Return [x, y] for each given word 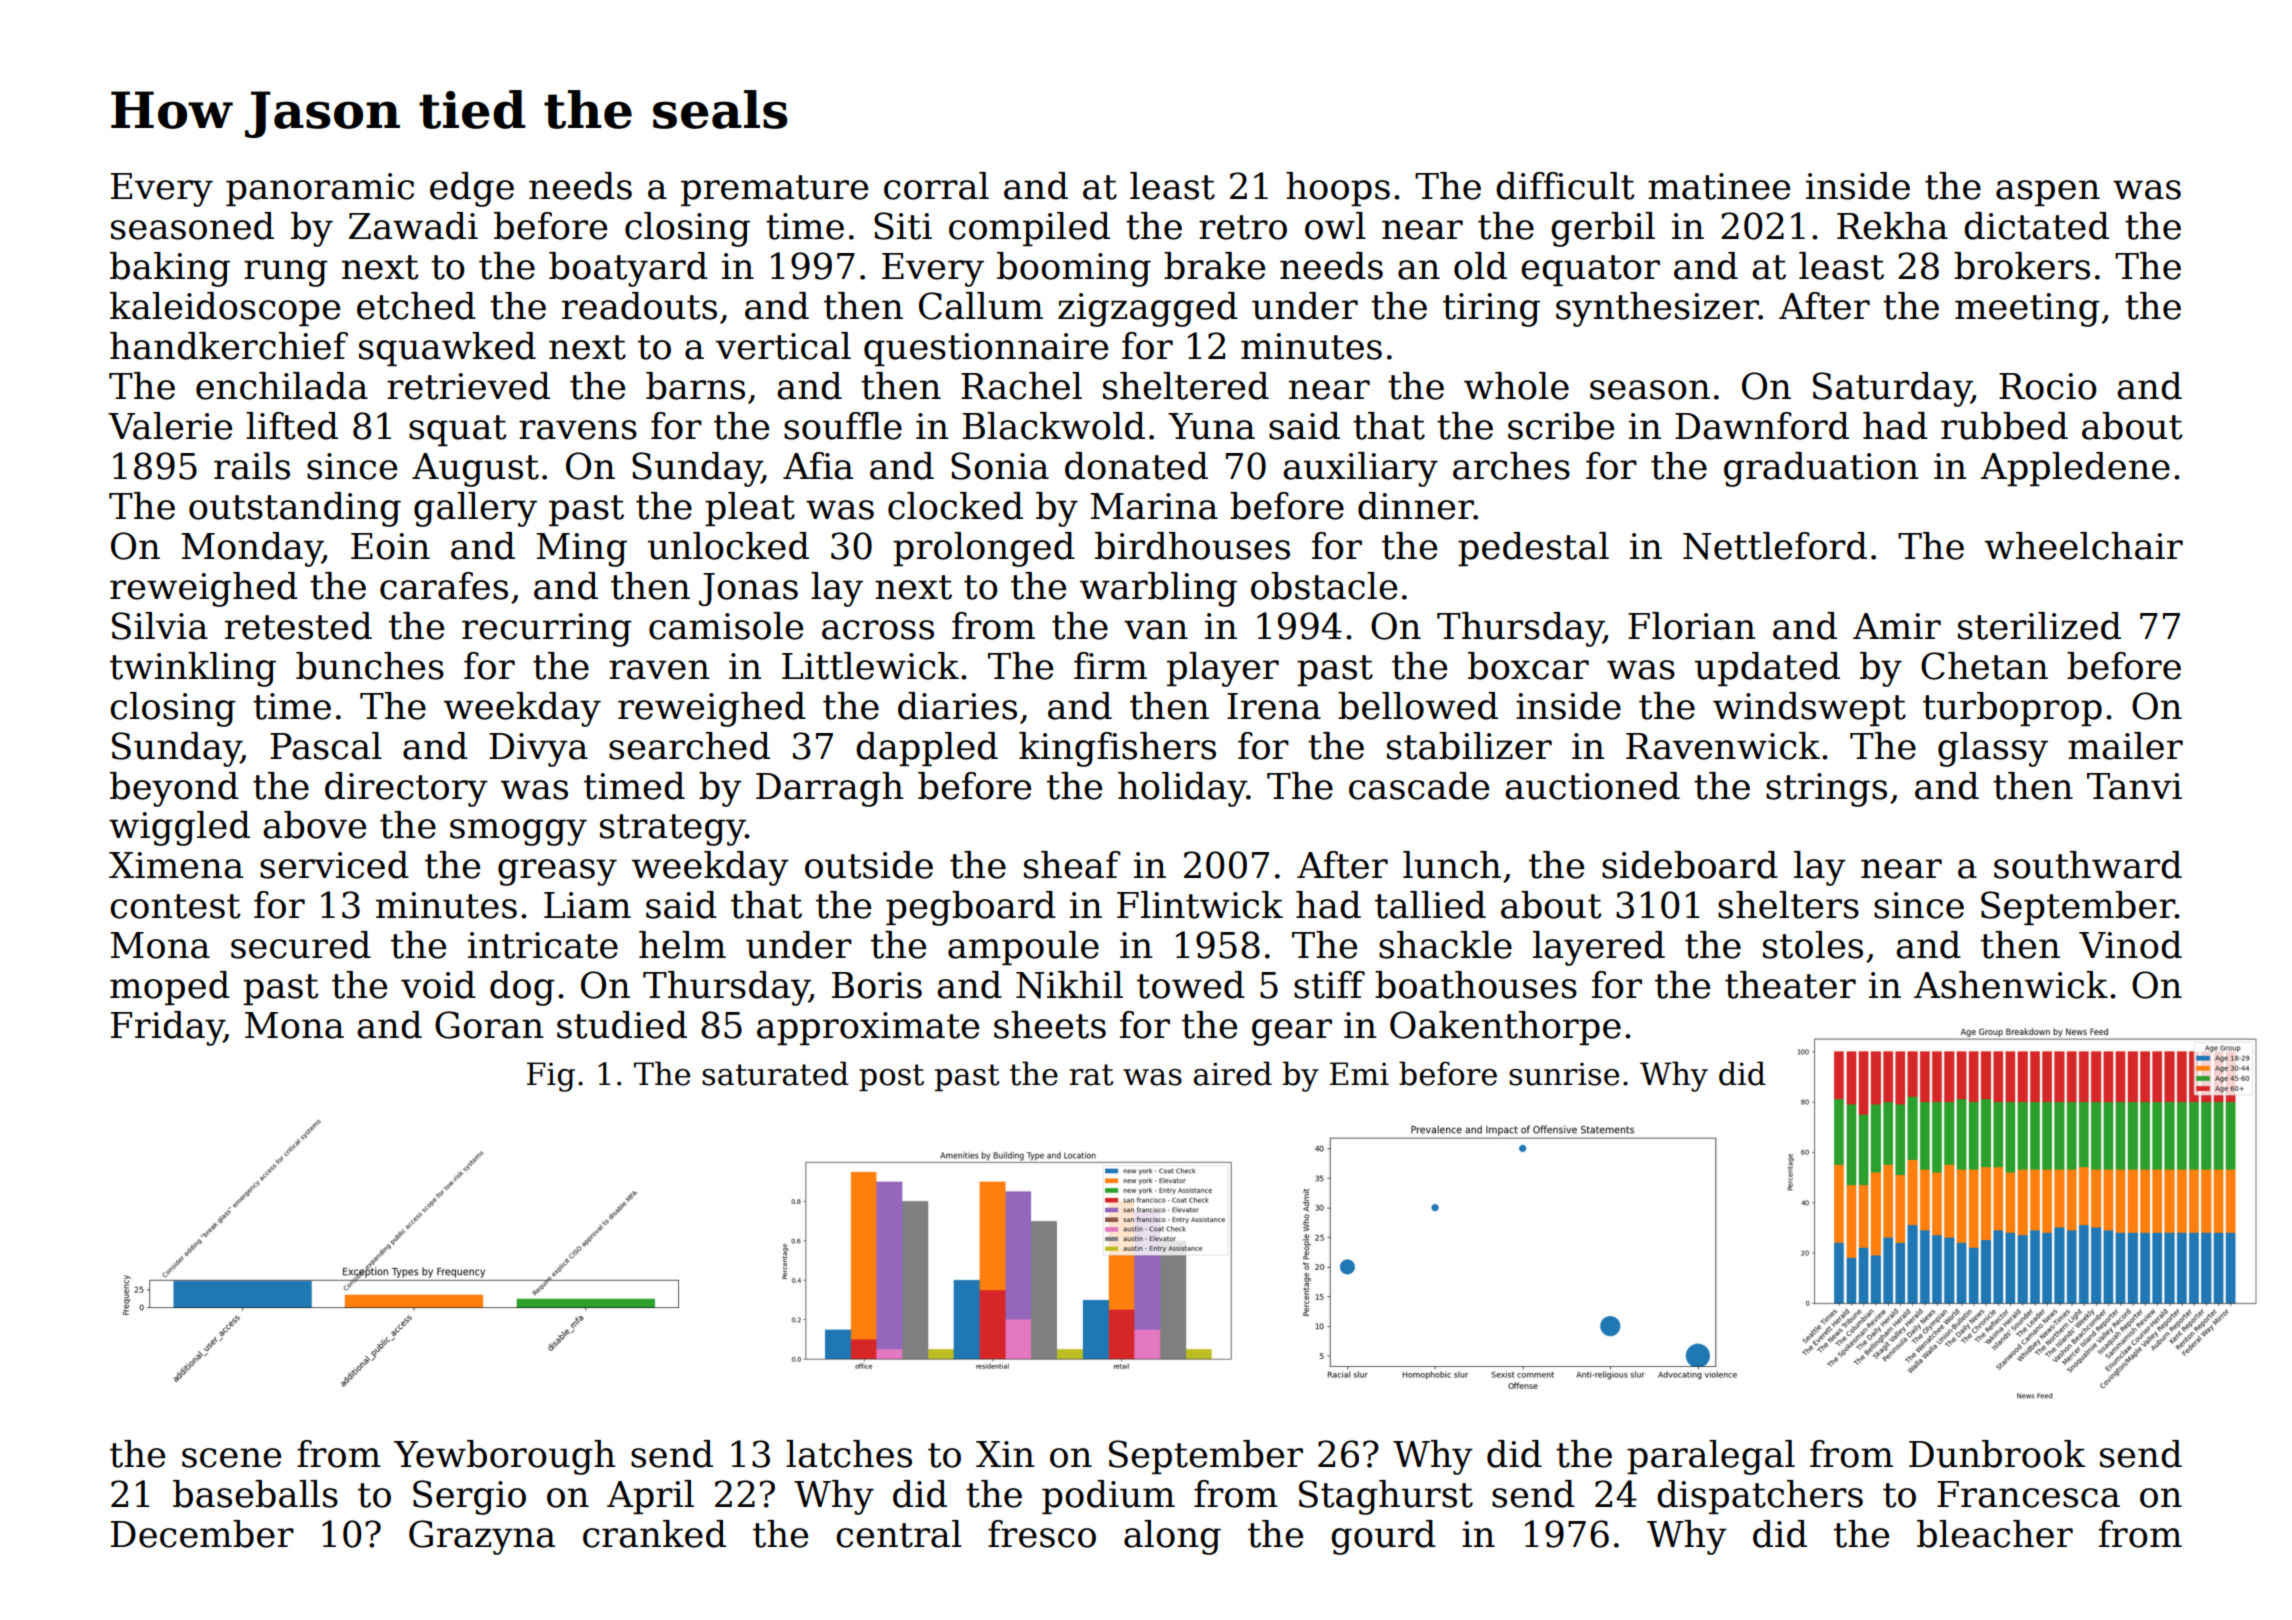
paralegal [1711, 1457]
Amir [1897, 626]
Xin [1005, 1454]
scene [231, 1458]
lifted [292, 426]
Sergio [469, 1497]
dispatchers [1760, 1497]
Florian [1691, 626]
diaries [957, 706]
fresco [1042, 1534]
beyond [174, 789]
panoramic [320, 189]
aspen [2048, 193]
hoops [1338, 189]
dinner [1416, 506]
